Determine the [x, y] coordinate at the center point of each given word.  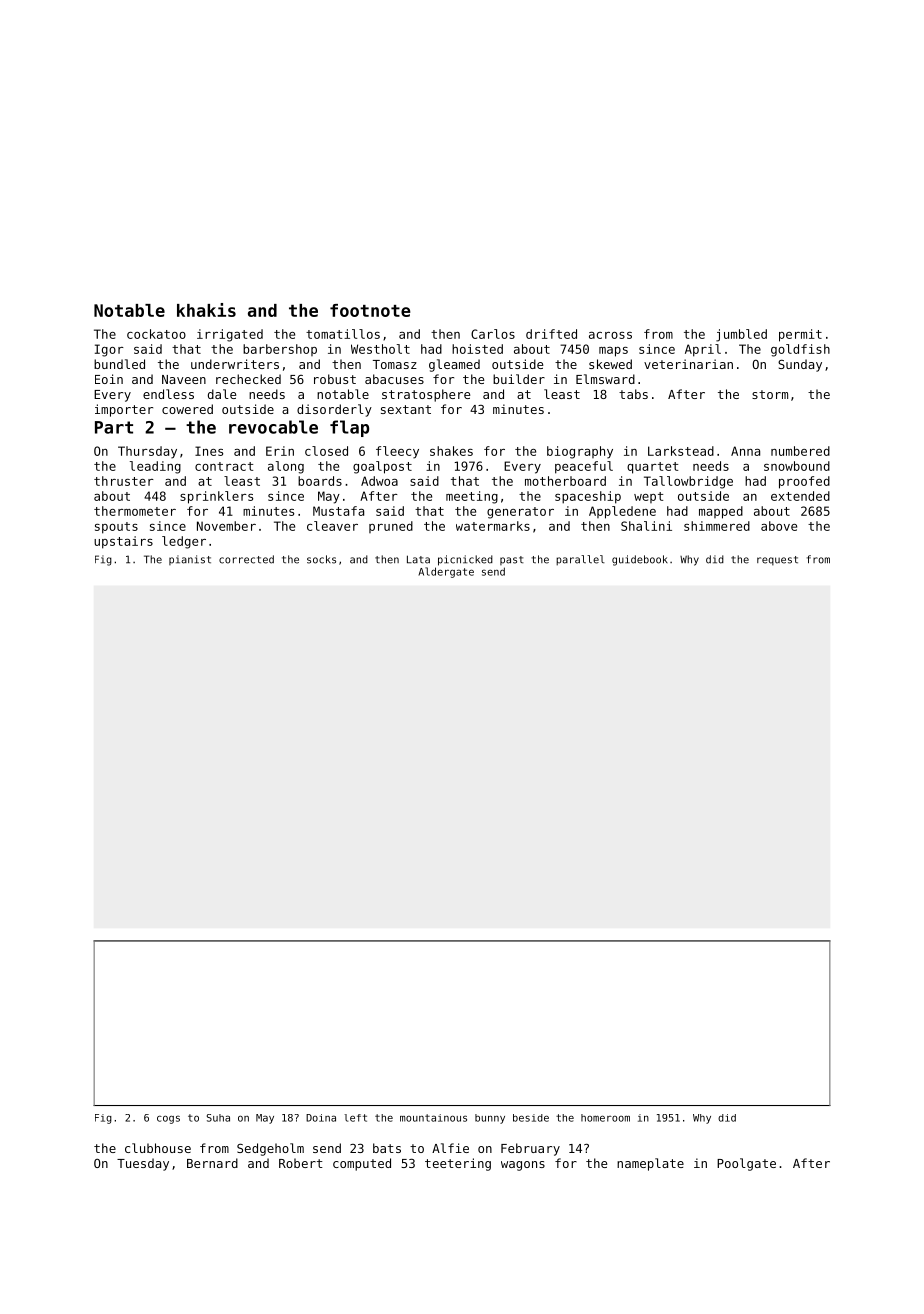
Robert [301, 1163]
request [777, 561]
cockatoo [156, 334]
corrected [246, 559]
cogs [168, 1119]
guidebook [640, 560]
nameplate [650, 1164]
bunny [490, 1119]
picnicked [465, 560]
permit [800, 335]
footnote [370, 310]
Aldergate [446, 572]
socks [321, 559]
